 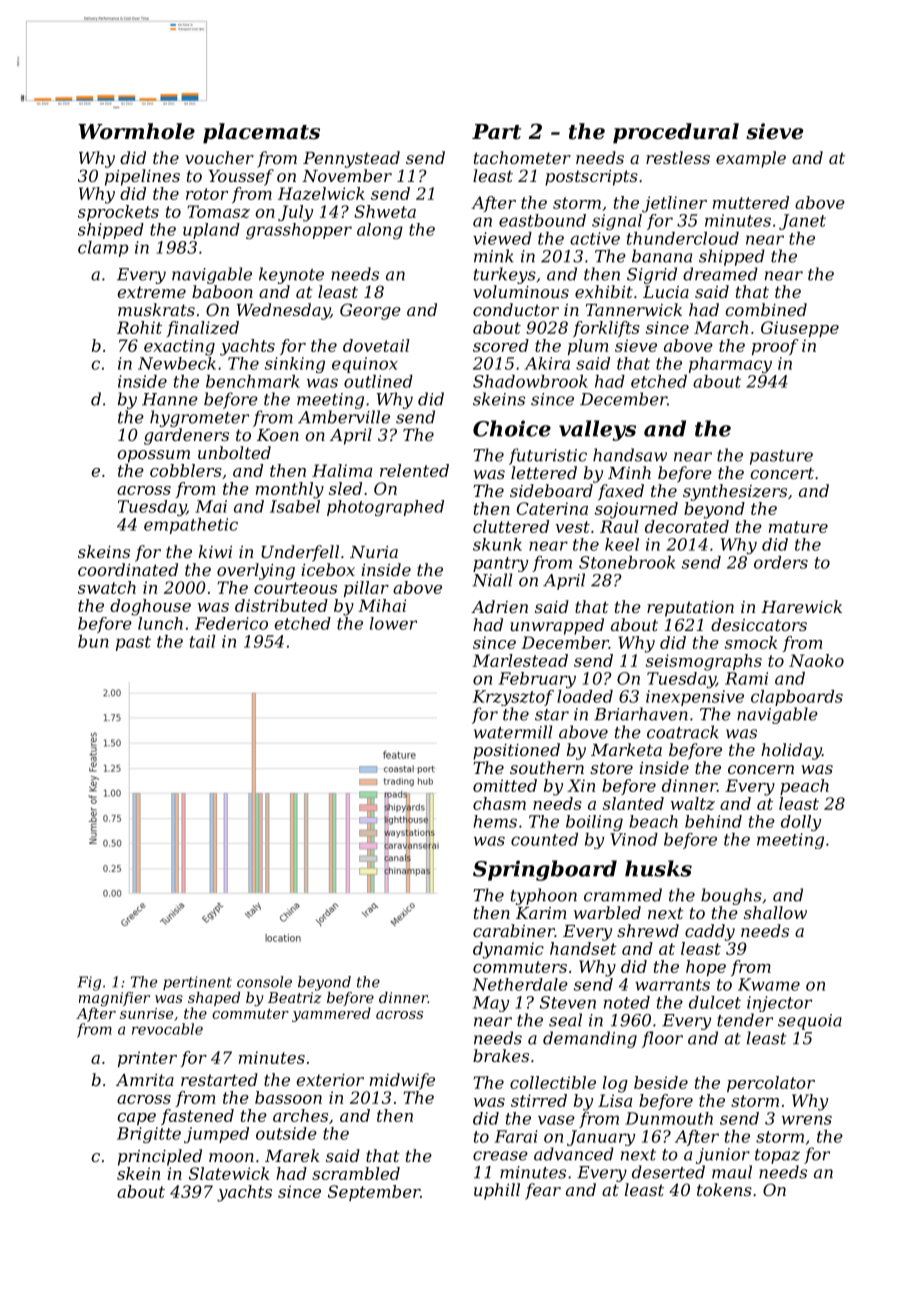 What do you see at coordinates (219, 157) in the page?
I see `voucher` at bounding box center [219, 157].
